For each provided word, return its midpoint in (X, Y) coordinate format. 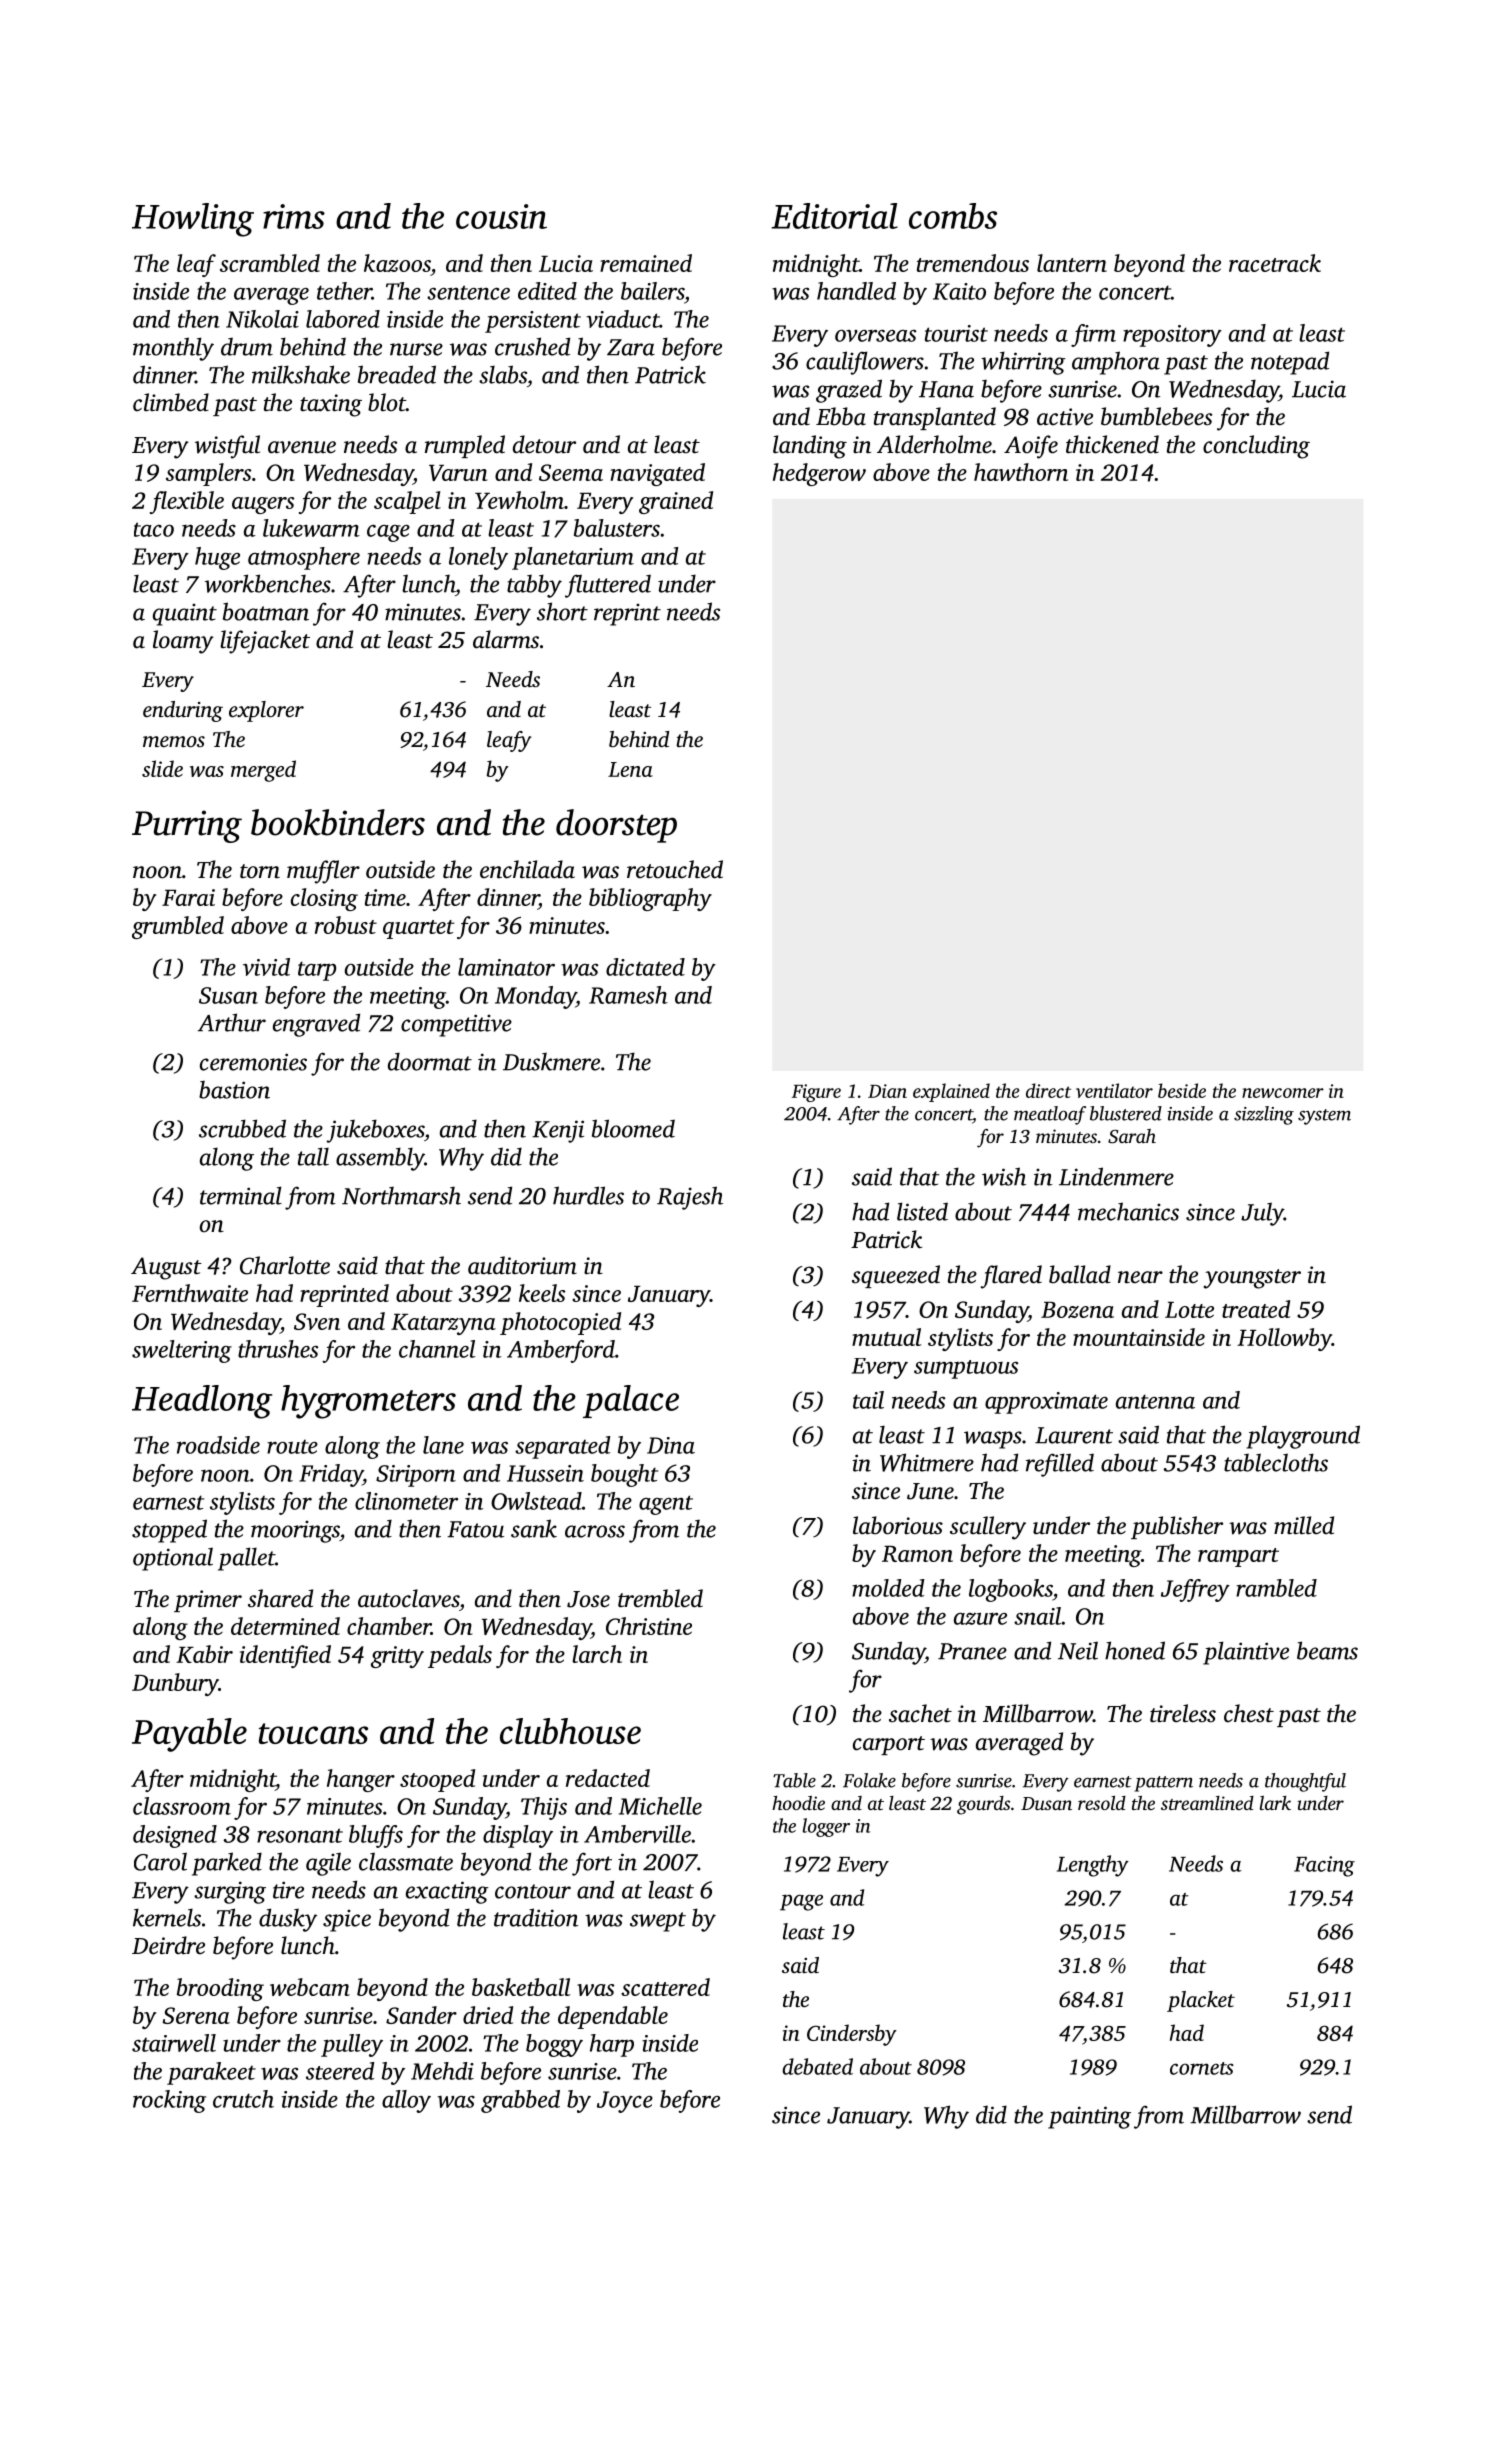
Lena (630, 769)
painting (1089, 2117)
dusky (288, 1920)
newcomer (1283, 1093)
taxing (331, 405)
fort (592, 1864)
